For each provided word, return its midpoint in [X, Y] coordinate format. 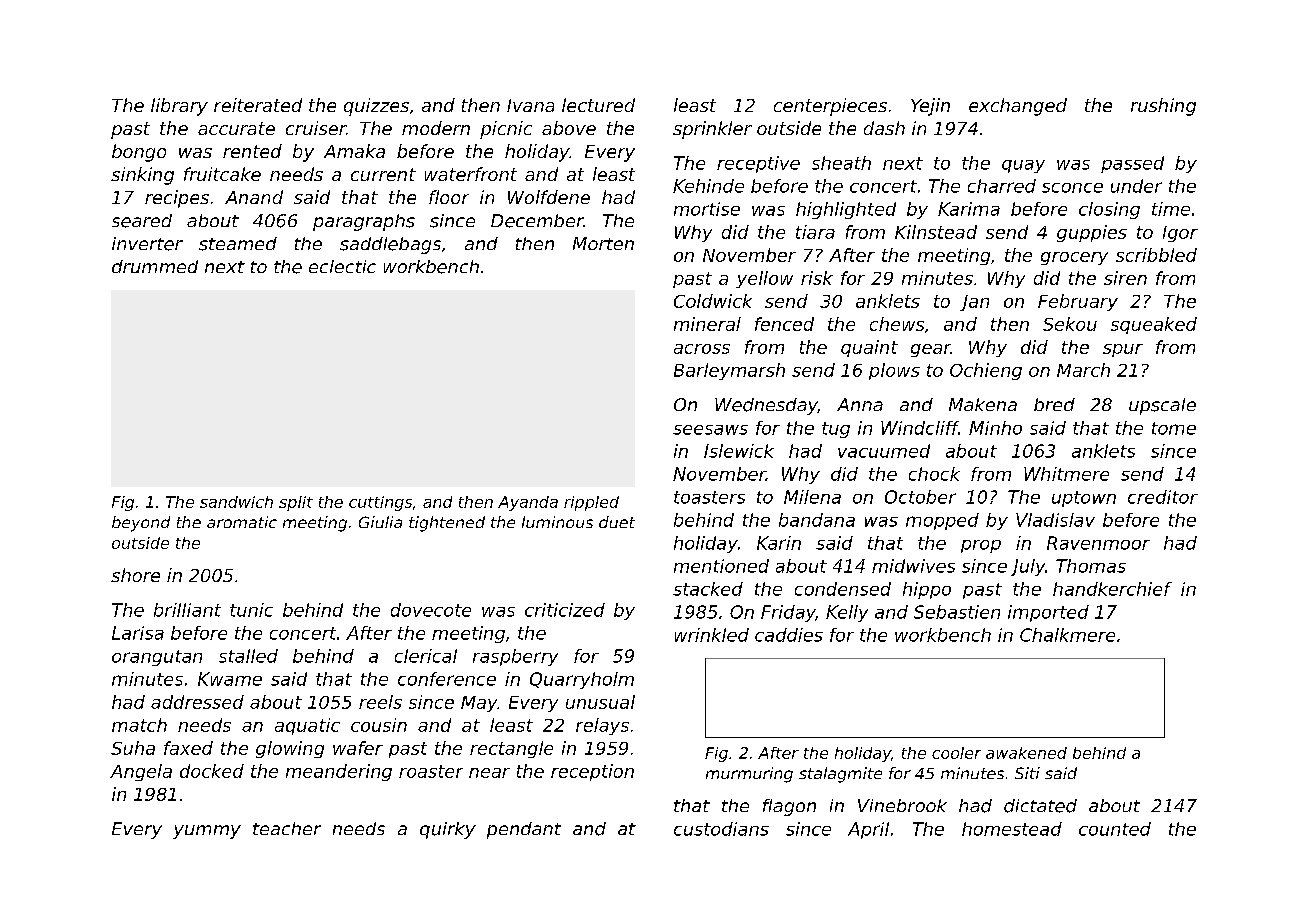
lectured [598, 105]
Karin [779, 543]
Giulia [380, 522]
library [179, 107]
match [139, 725]
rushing [1163, 107]
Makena [983, 404]
